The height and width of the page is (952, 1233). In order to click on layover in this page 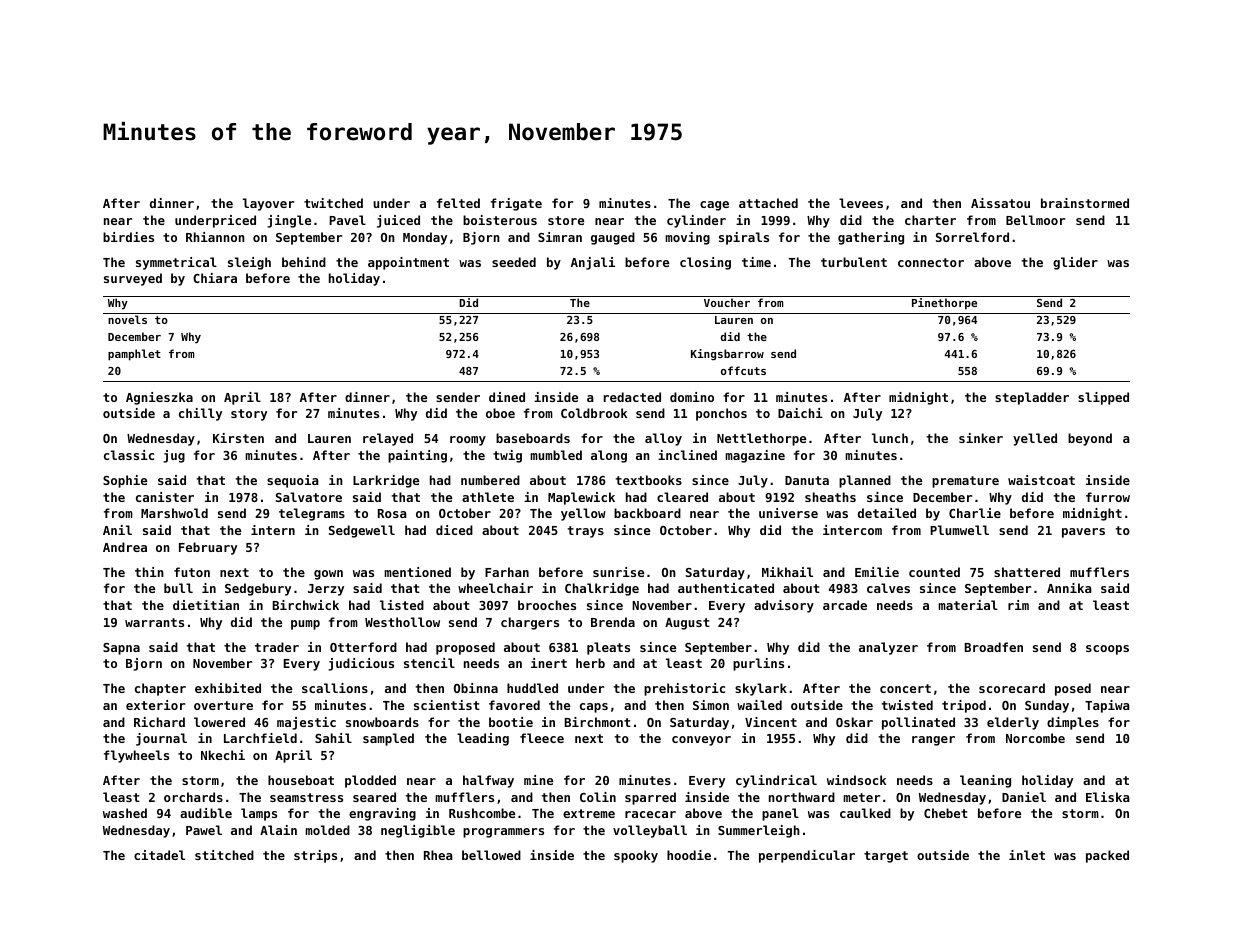, I will do `click(268, 204)`.
